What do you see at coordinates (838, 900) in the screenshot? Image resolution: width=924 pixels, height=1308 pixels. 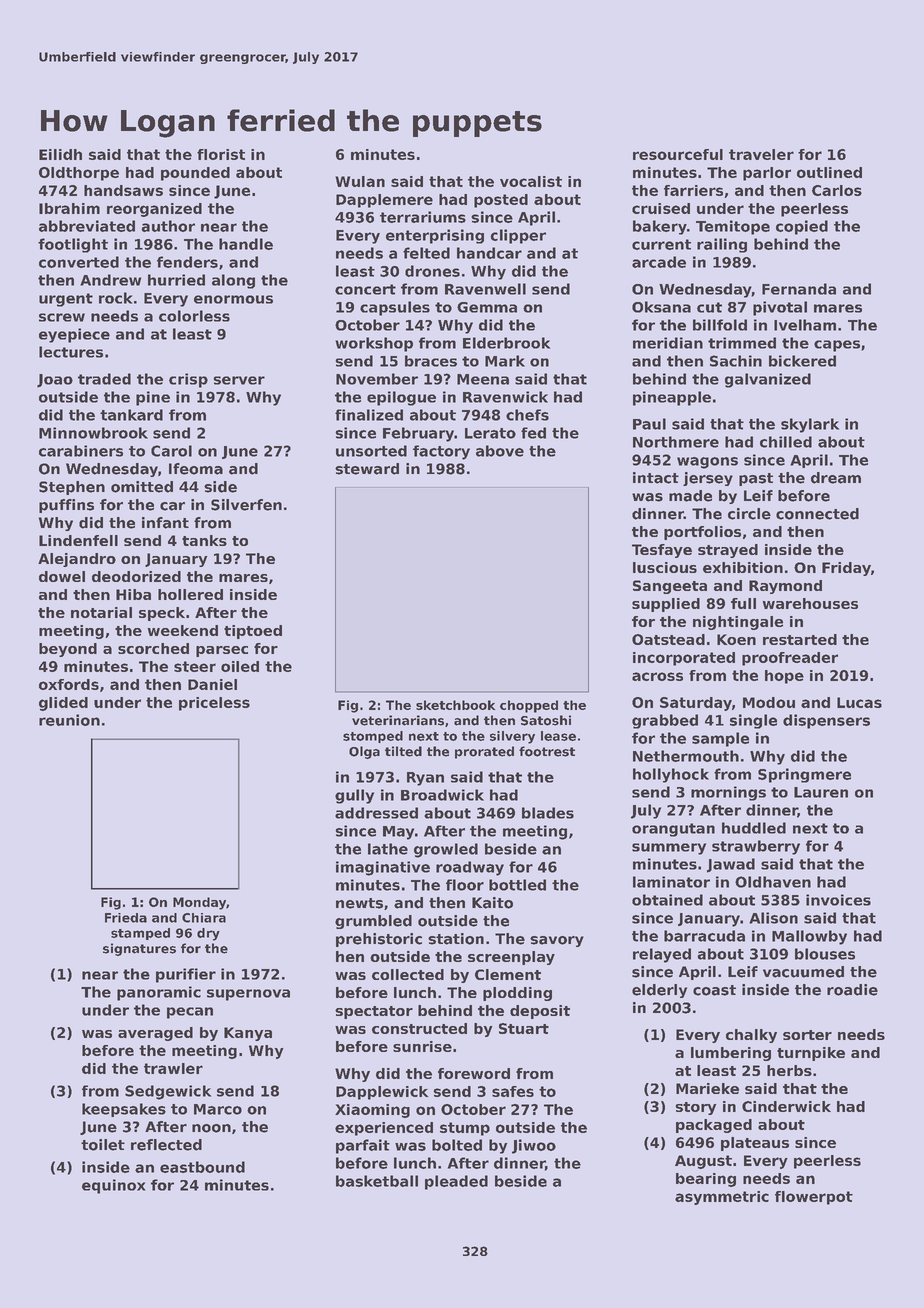 I see `invoices` at bounding box center [838, 900].
